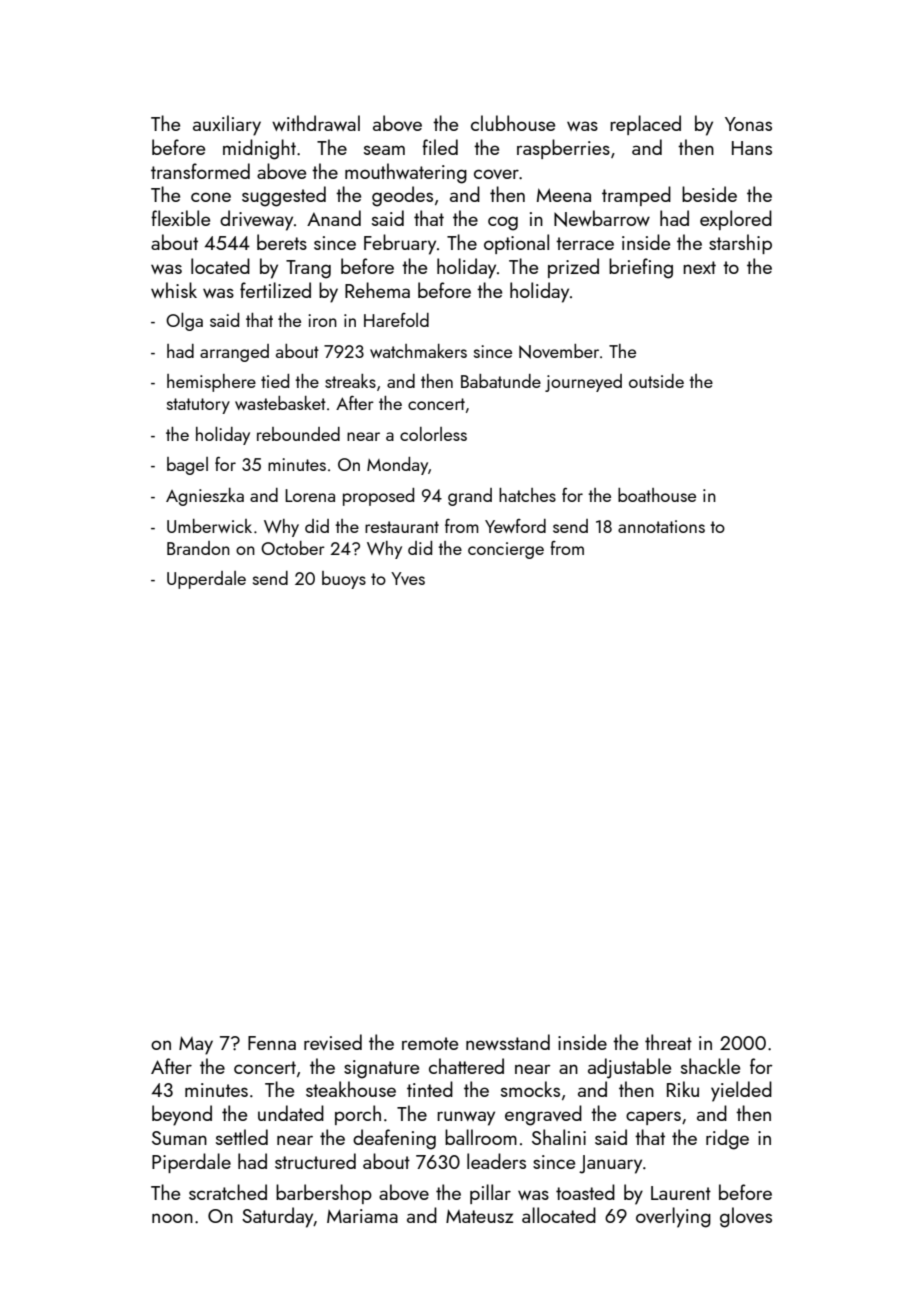 The image size is (924, 1311). What do you see at coordinates (430, 1043) in the document?
I see `remote` at bounding box center [430, 1043].
